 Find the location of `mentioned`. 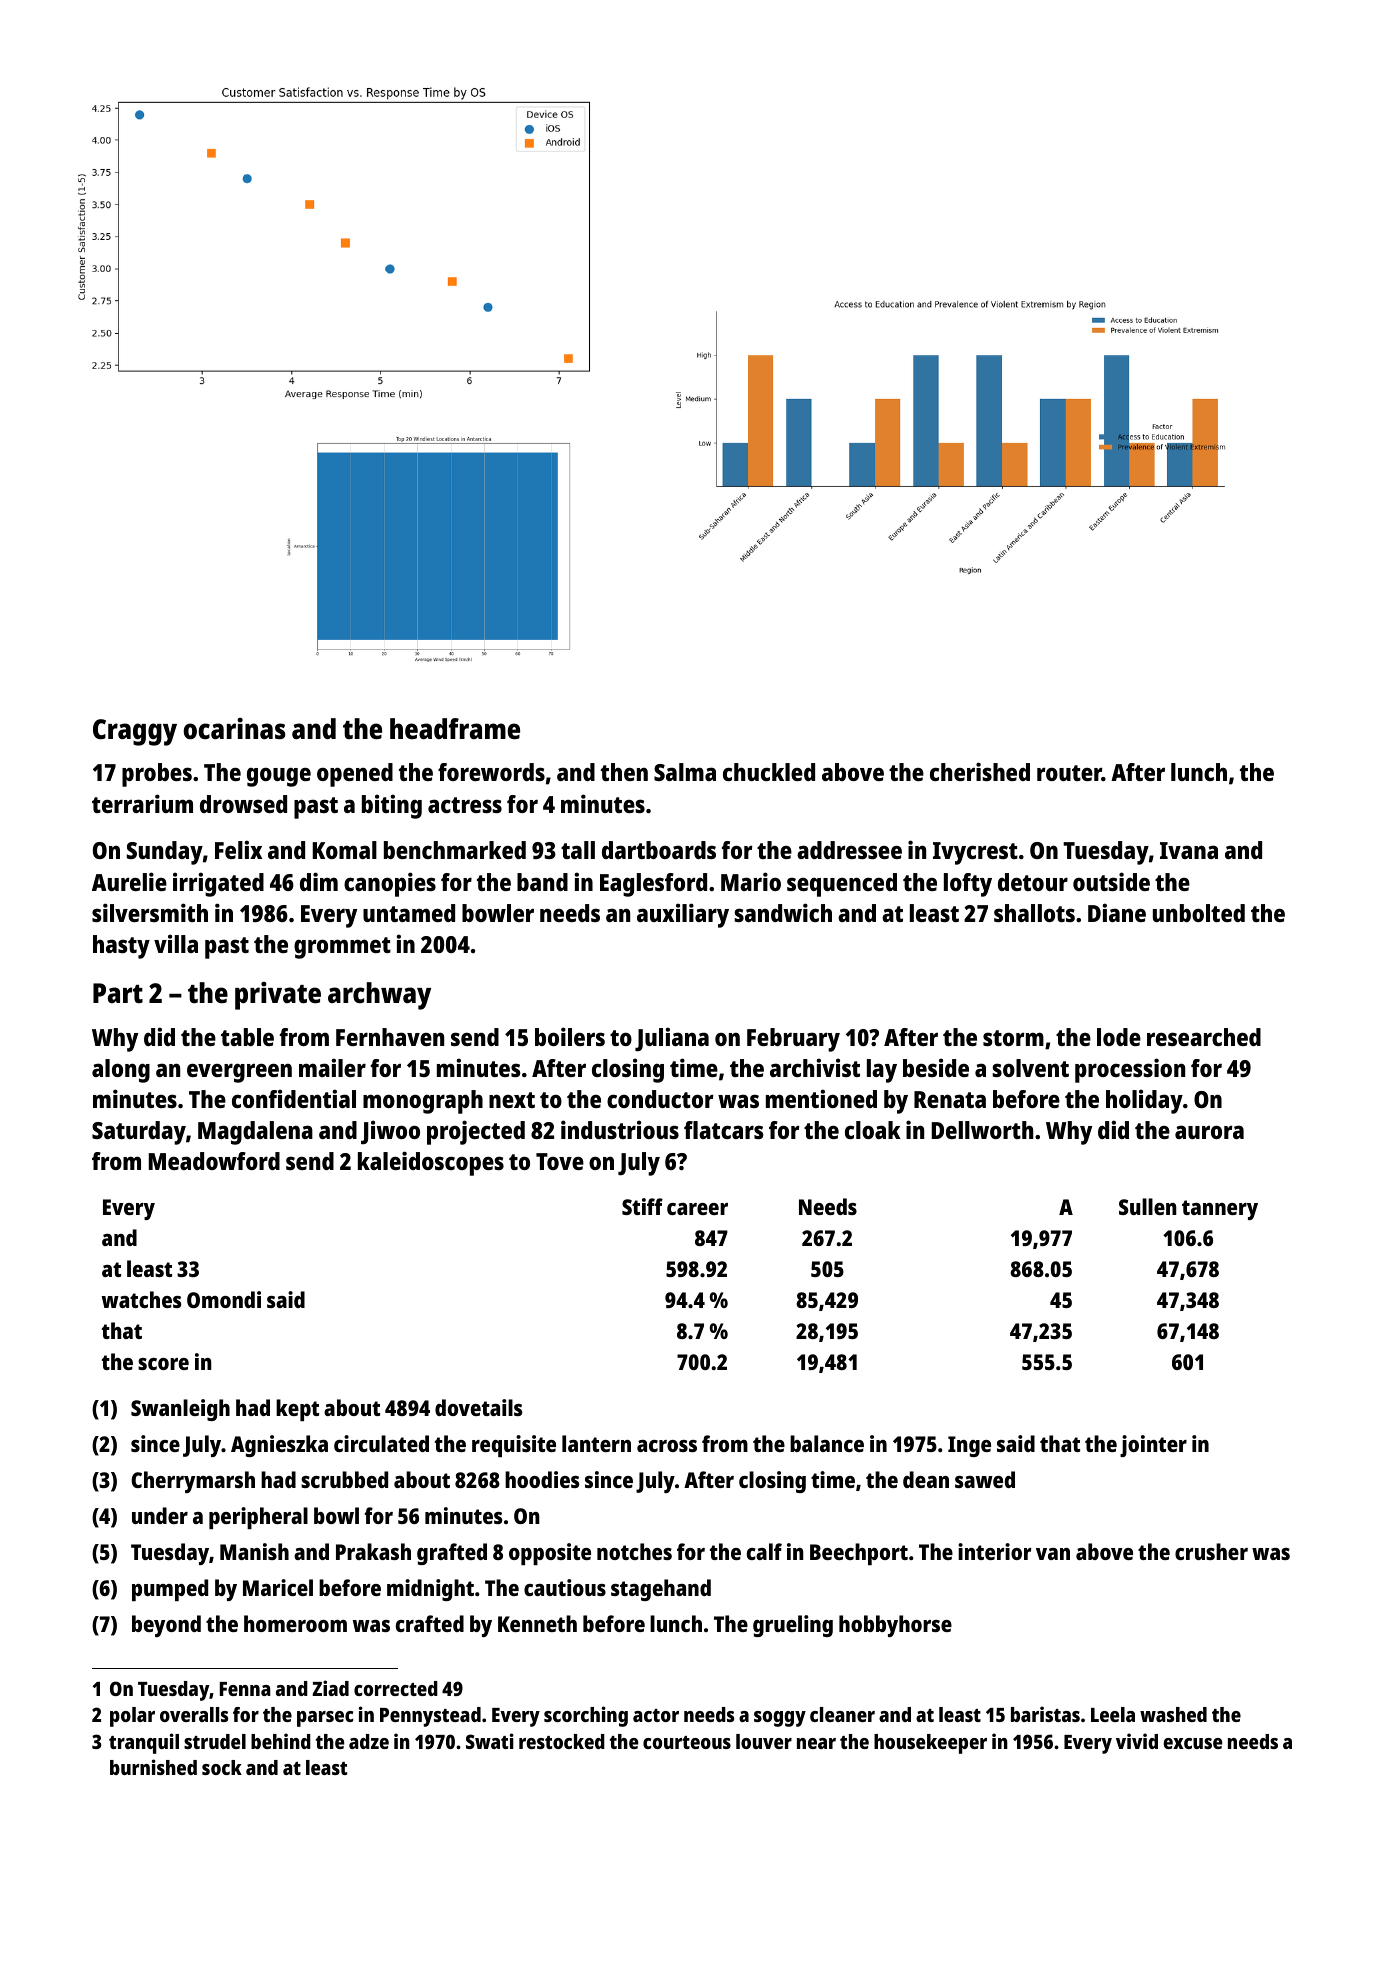

mentioned is located at coordinates (821, 1098).
